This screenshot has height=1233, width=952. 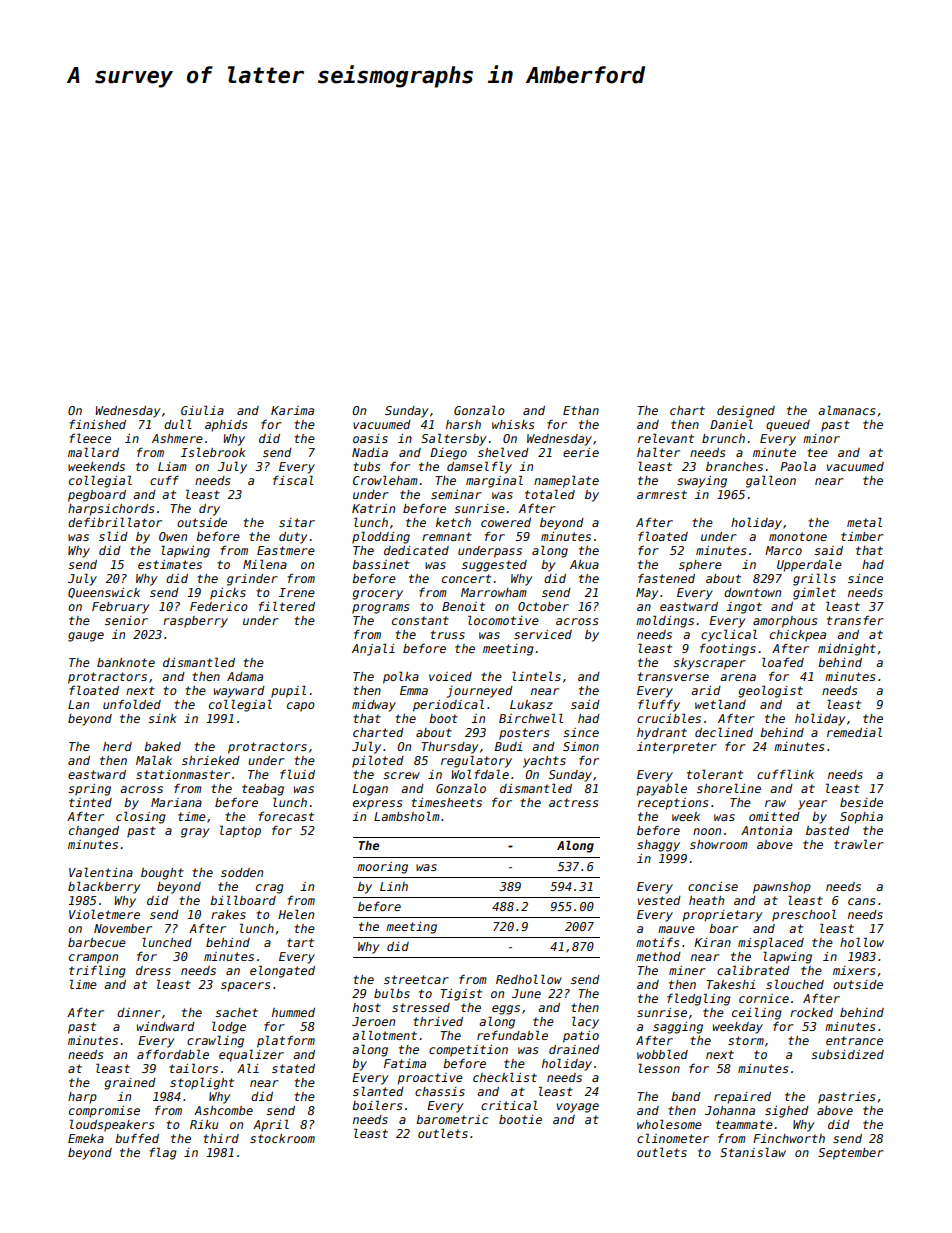 What do you see at coordinates (658, 452) in the screenshot?
I see `halter` at bounding box center [658, 452].
